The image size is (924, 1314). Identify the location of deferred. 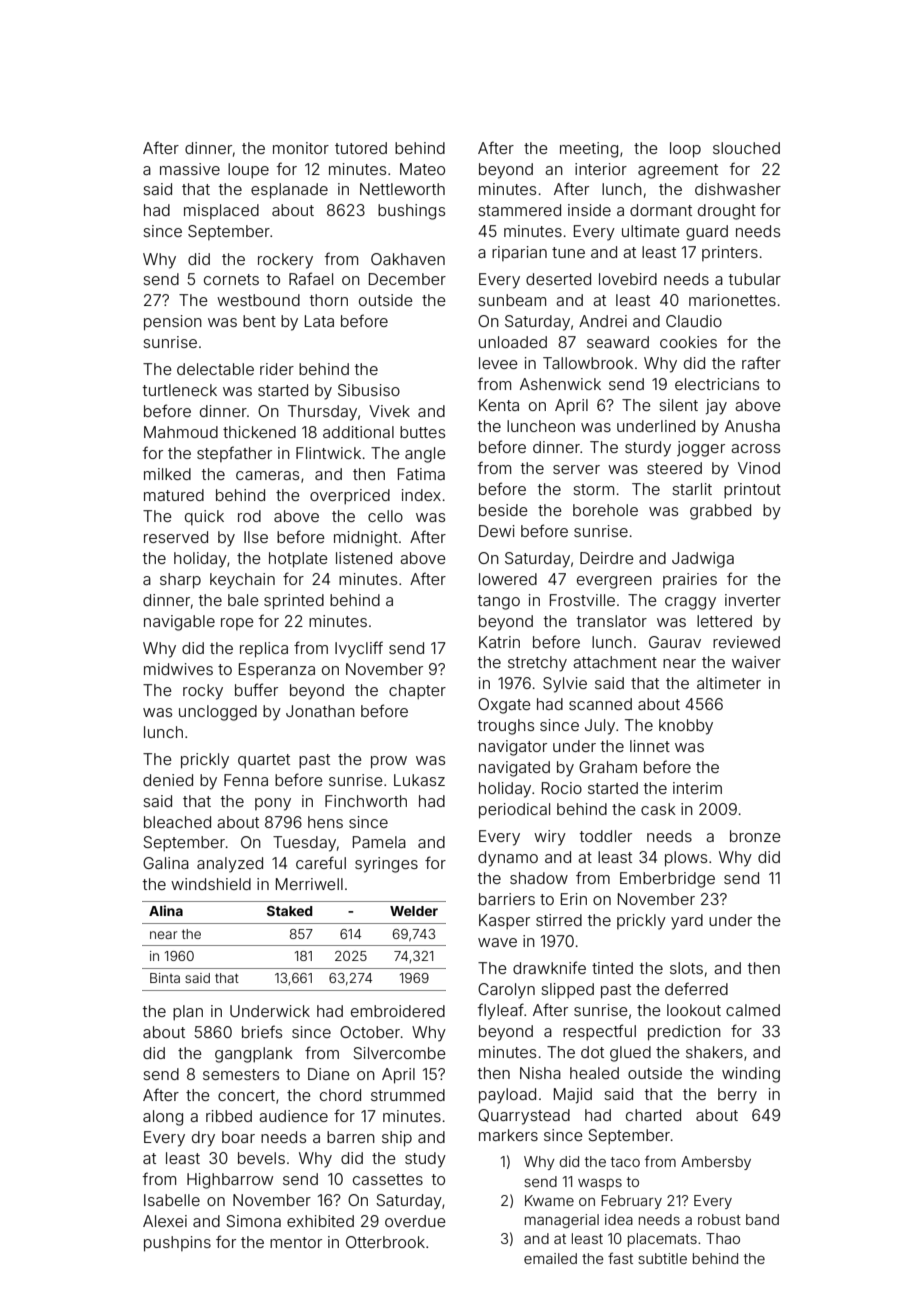
(696, 988).
